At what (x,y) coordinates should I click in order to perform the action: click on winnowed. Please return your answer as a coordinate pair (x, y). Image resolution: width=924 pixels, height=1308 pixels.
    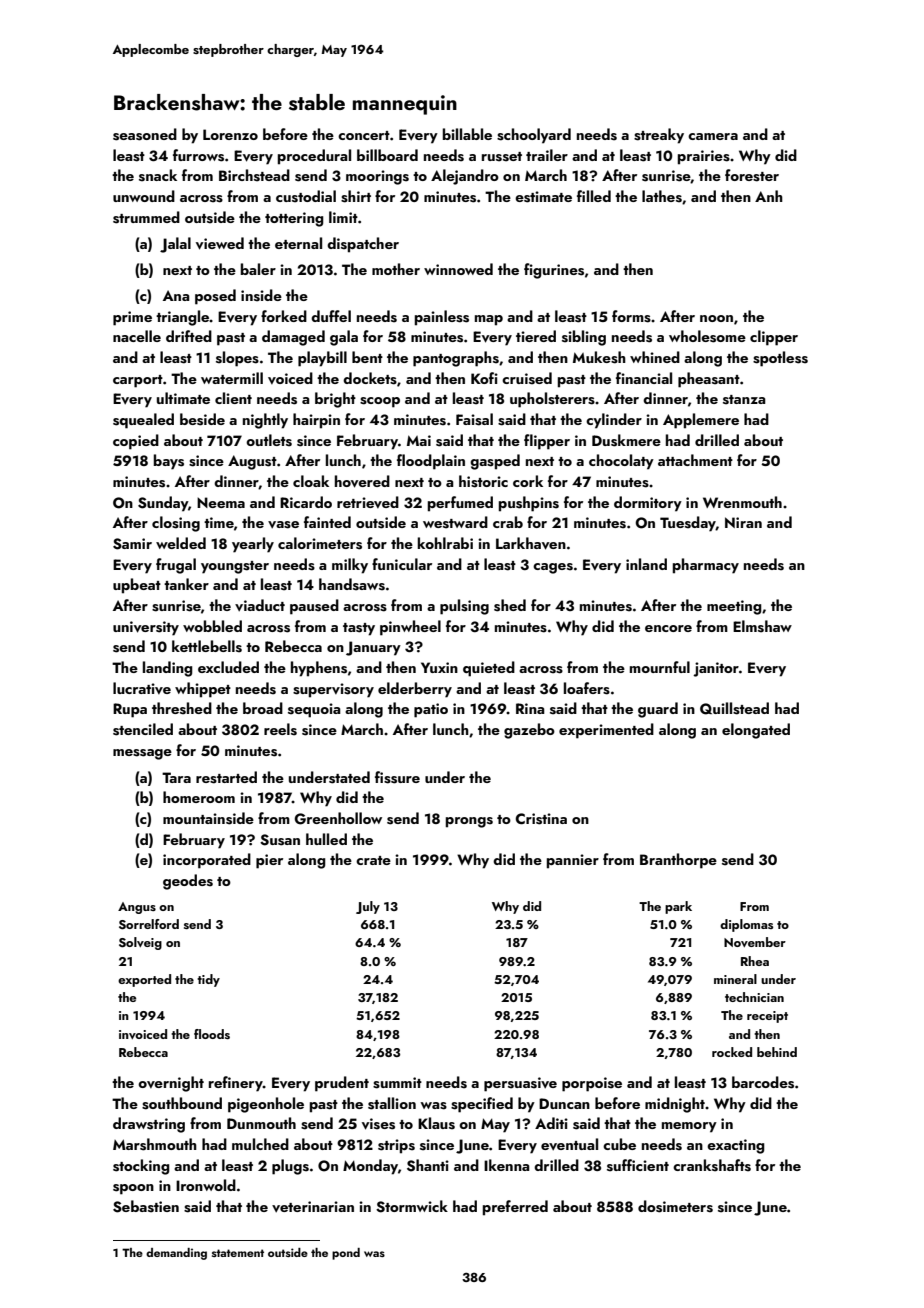
    Looking at the image, I should click on (458, 269).
